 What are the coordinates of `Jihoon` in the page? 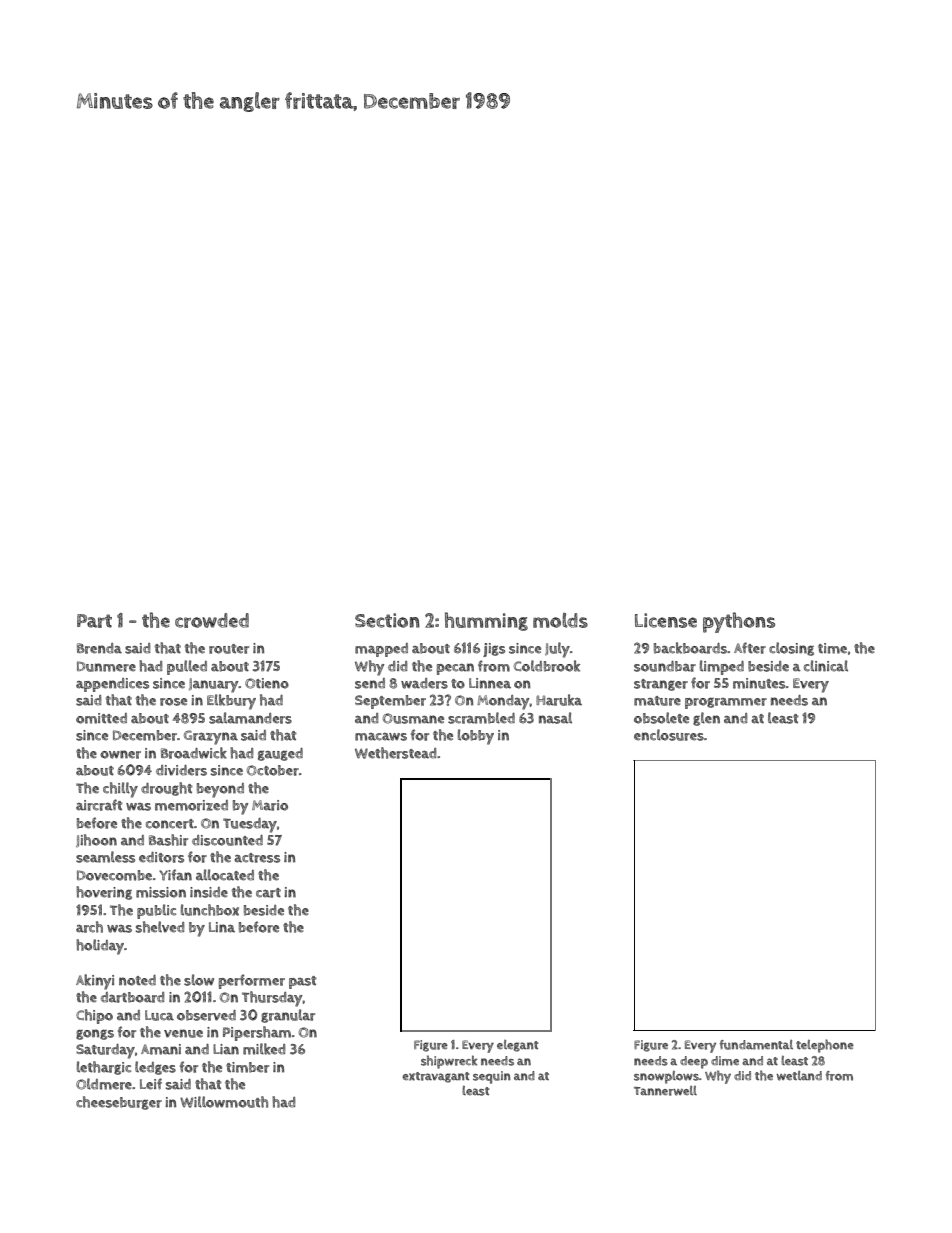 It's located at (96, 840).
